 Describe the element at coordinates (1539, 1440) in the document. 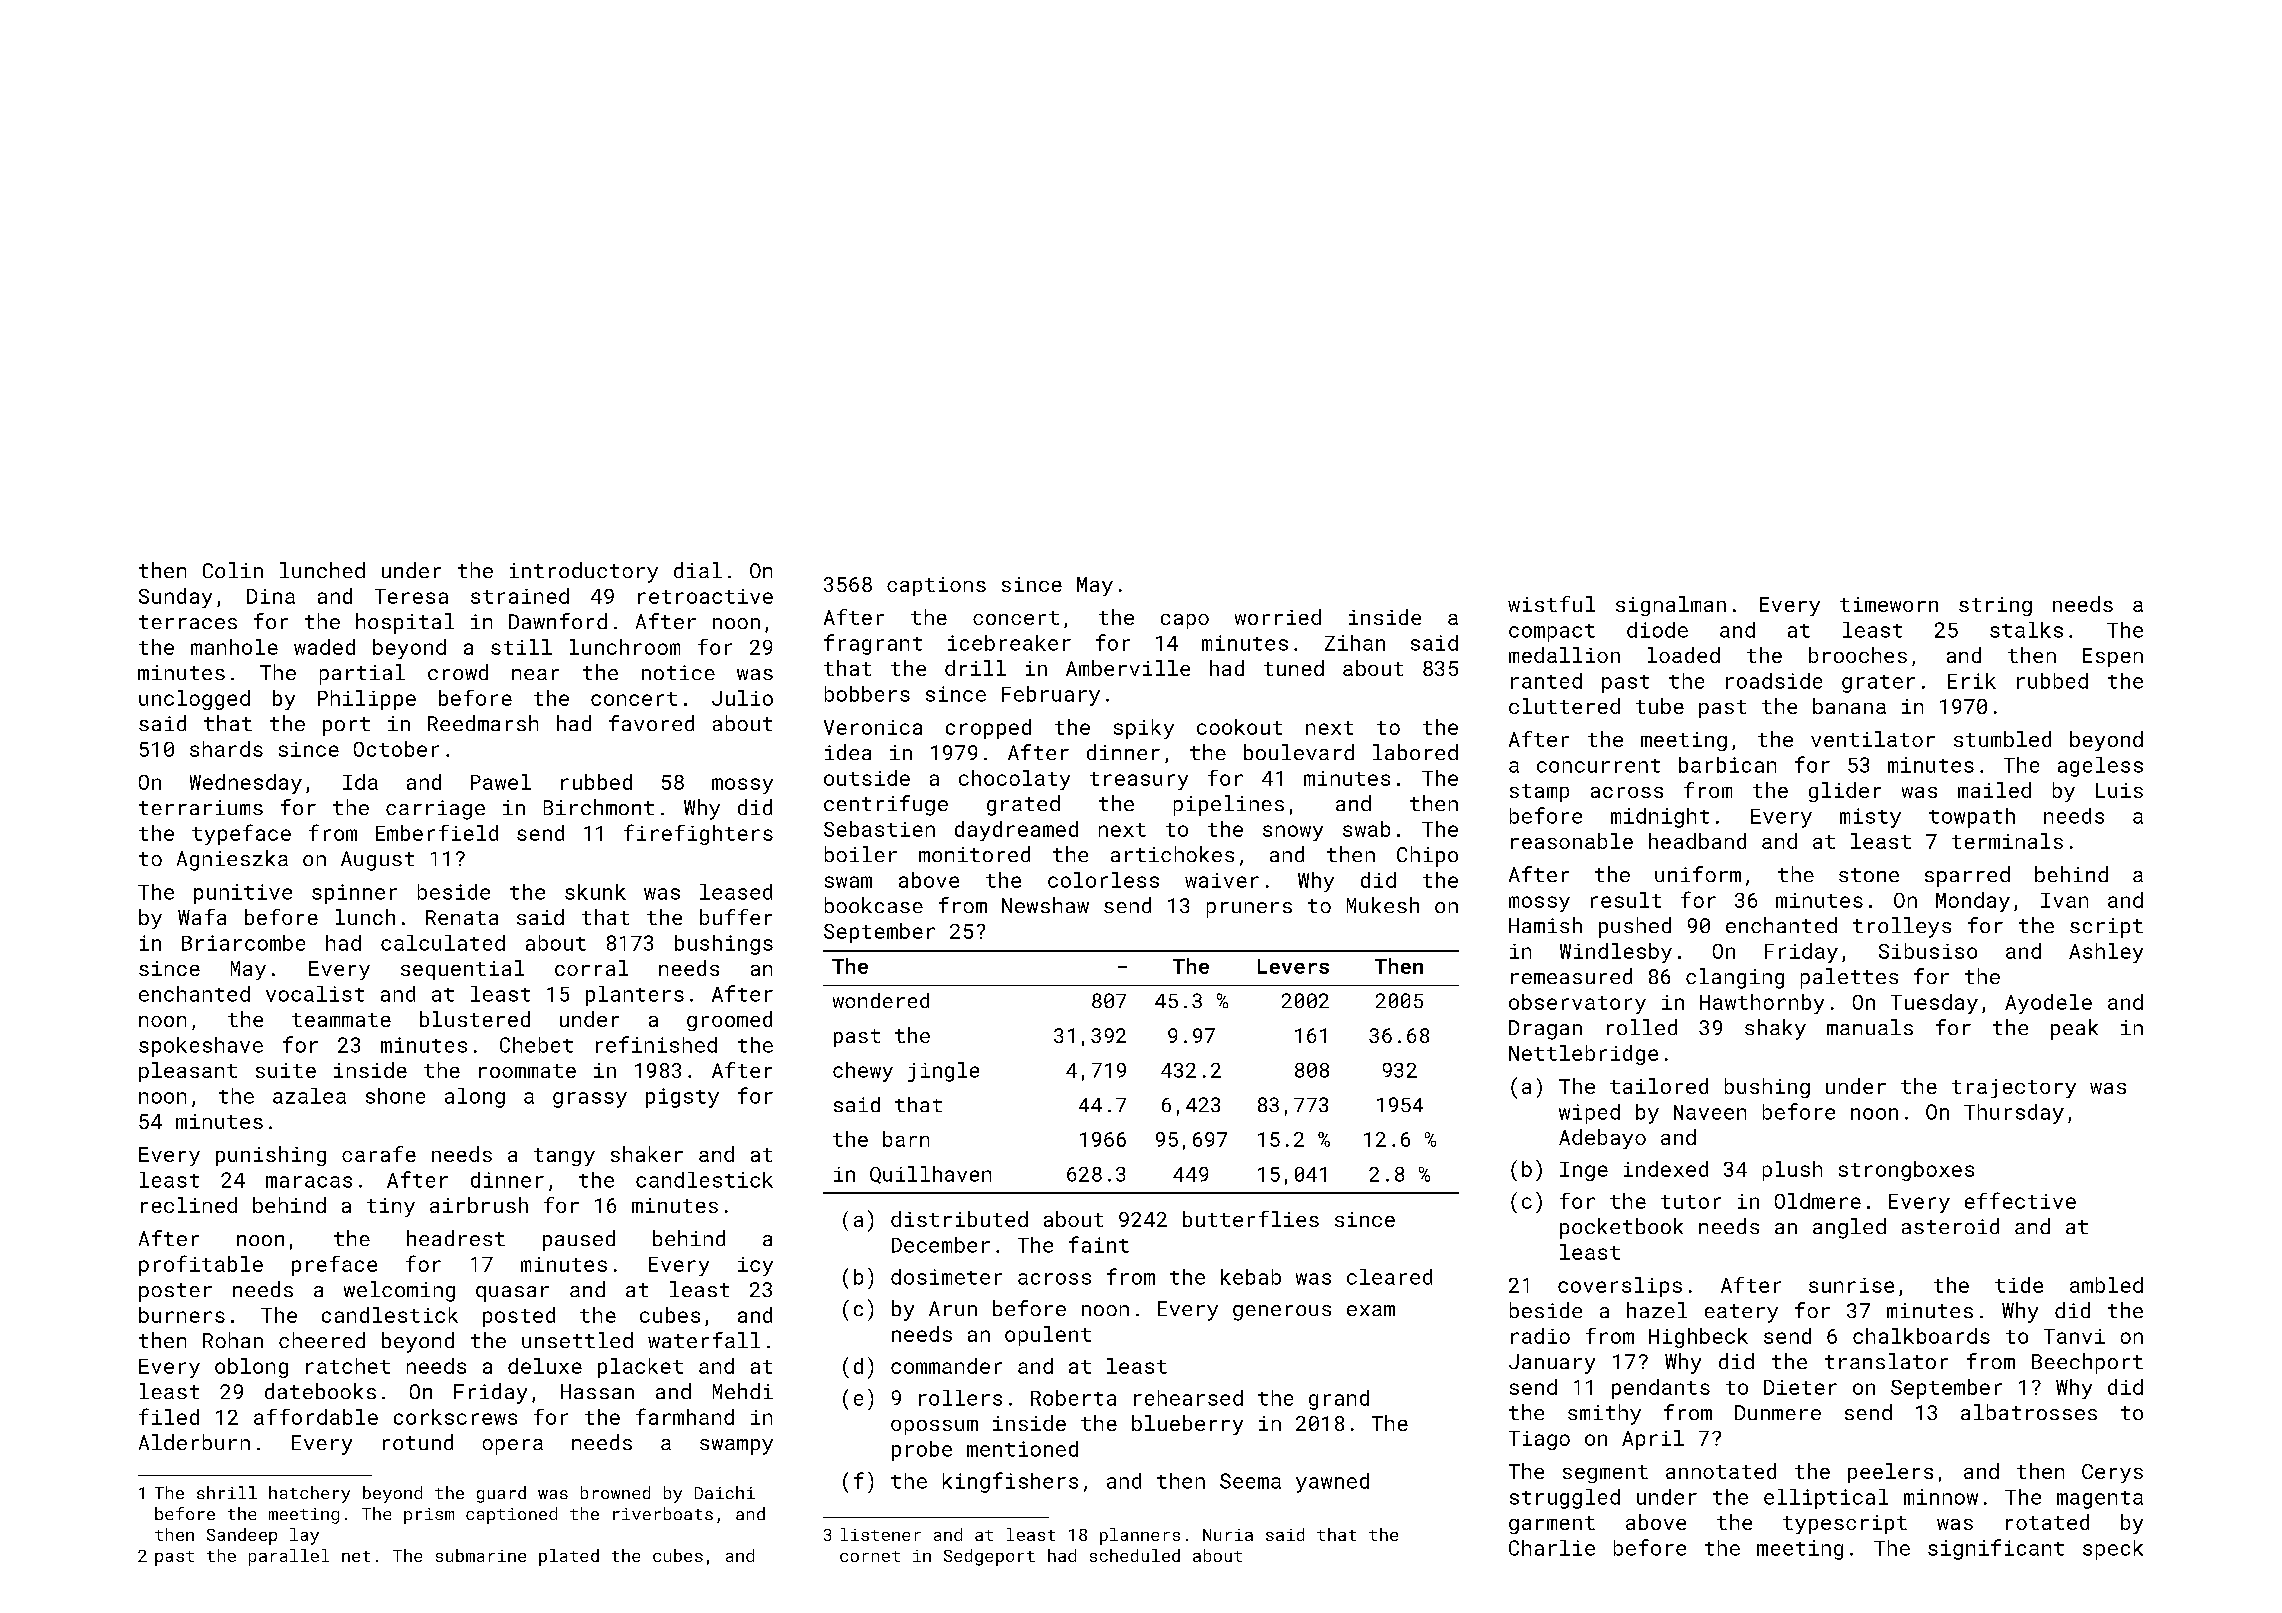

I see `Tiago` at that location.
